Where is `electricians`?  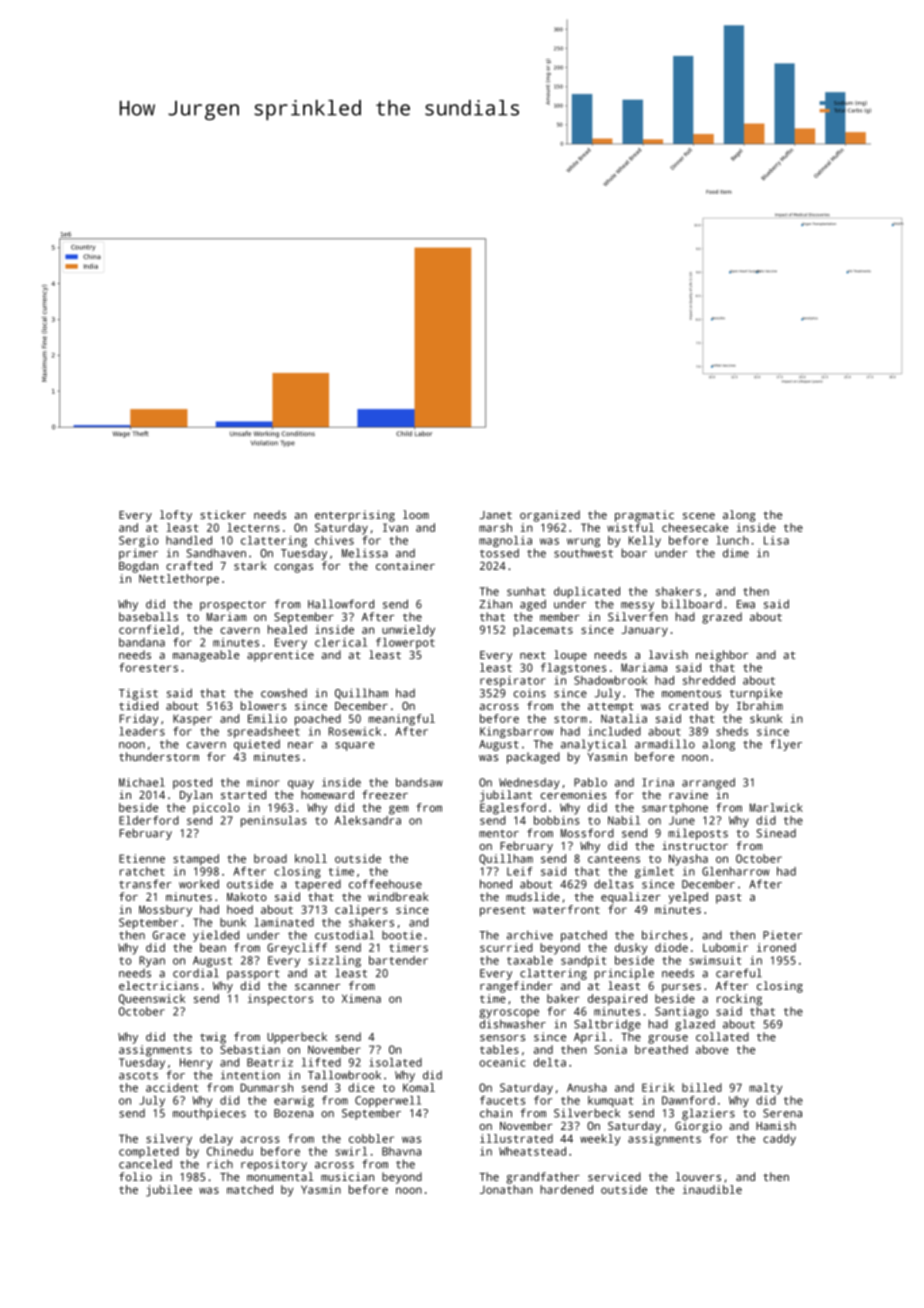
electricians is located at coordinates (159, 985).
